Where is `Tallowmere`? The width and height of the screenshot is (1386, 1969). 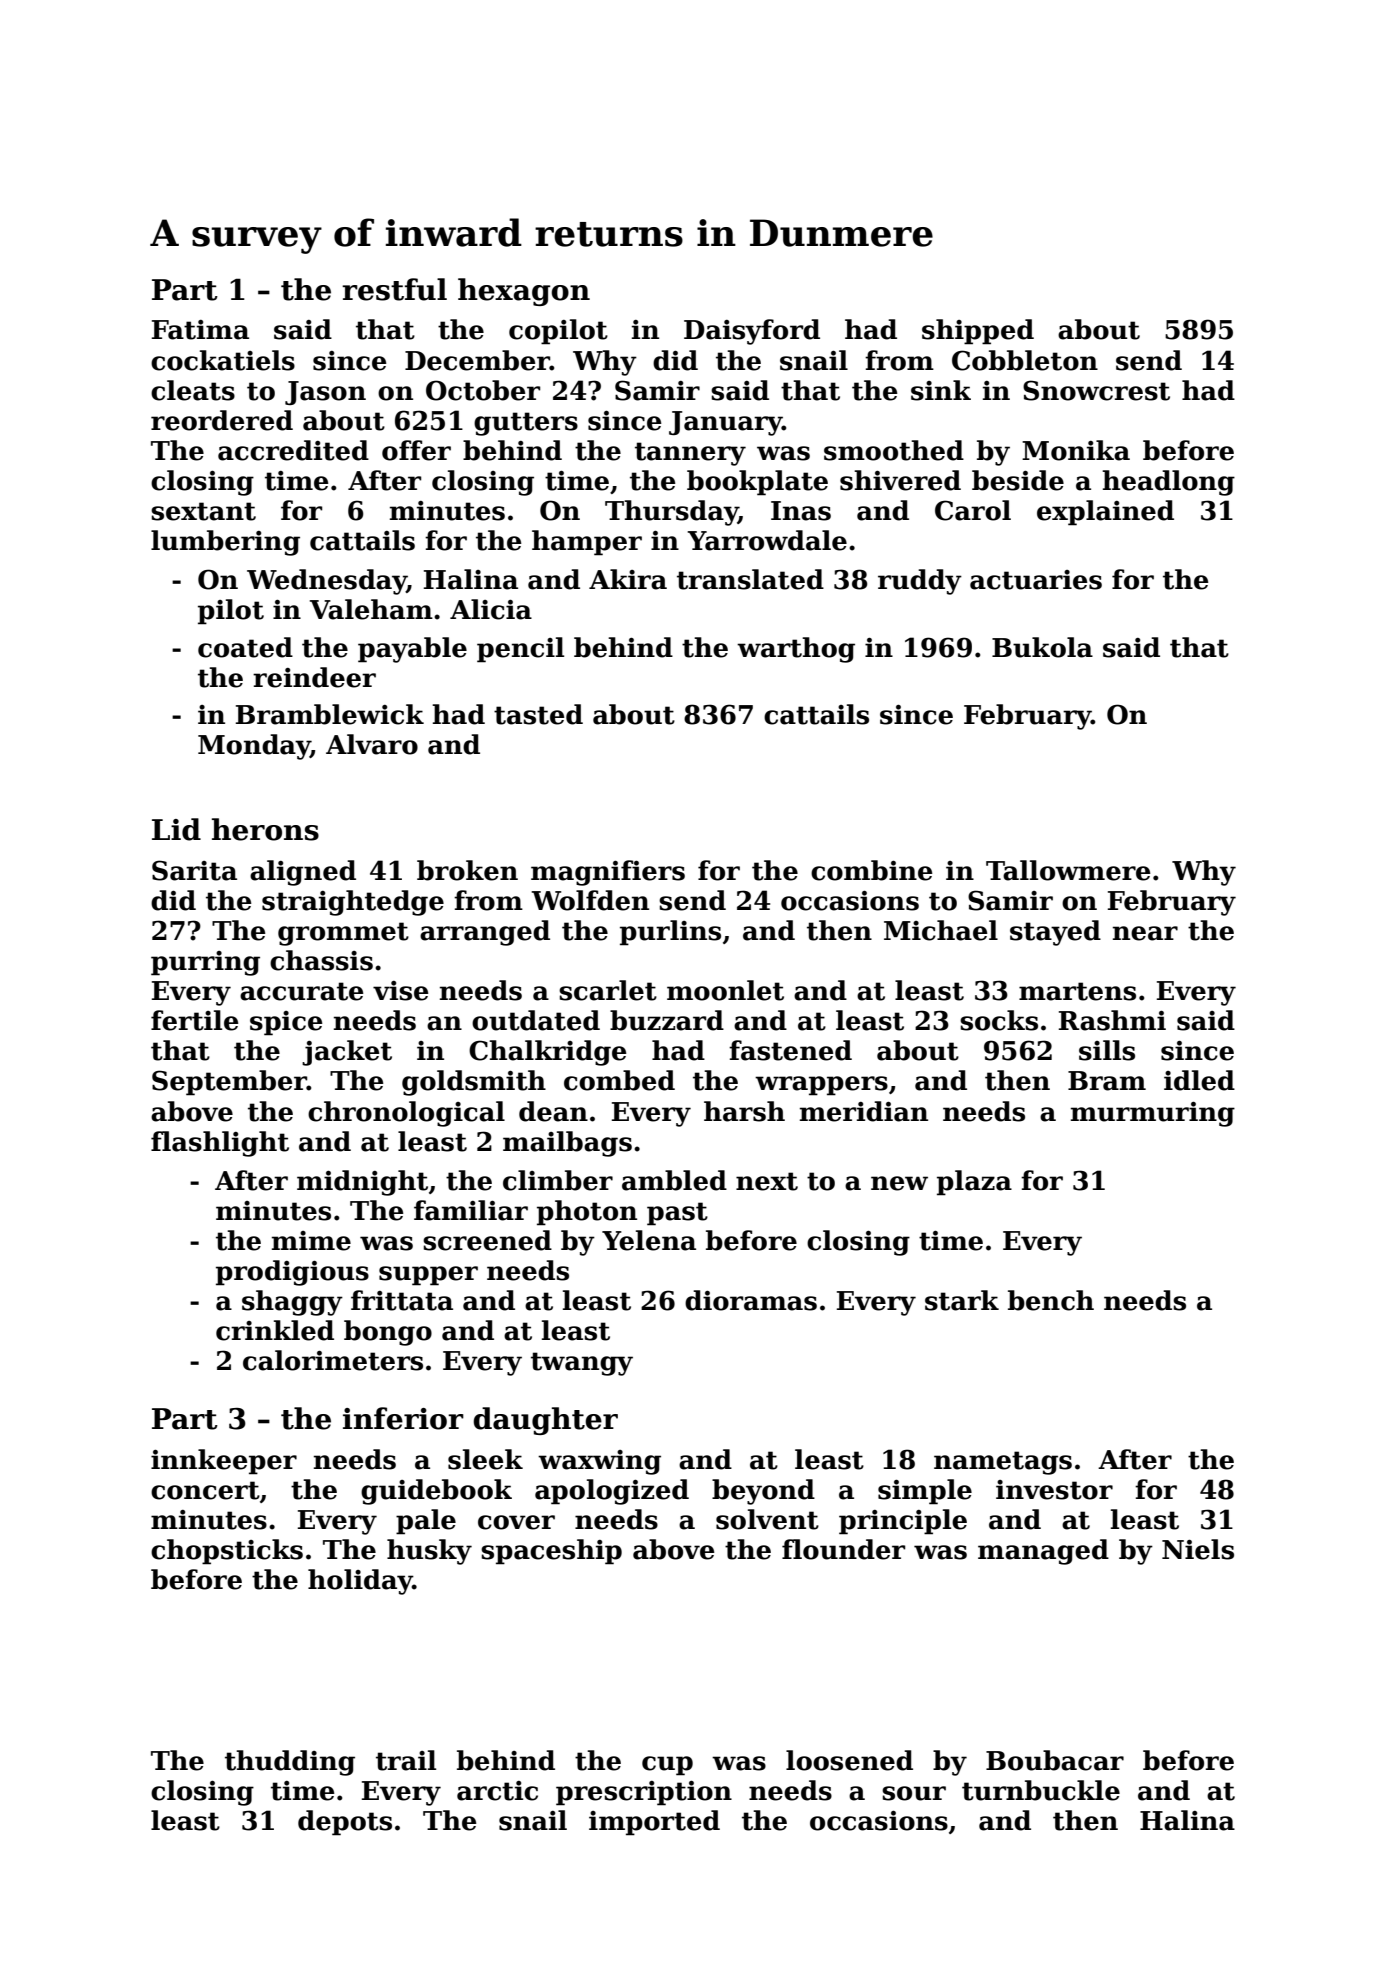
Tallowmere is located at coordinates (1068, 870).
